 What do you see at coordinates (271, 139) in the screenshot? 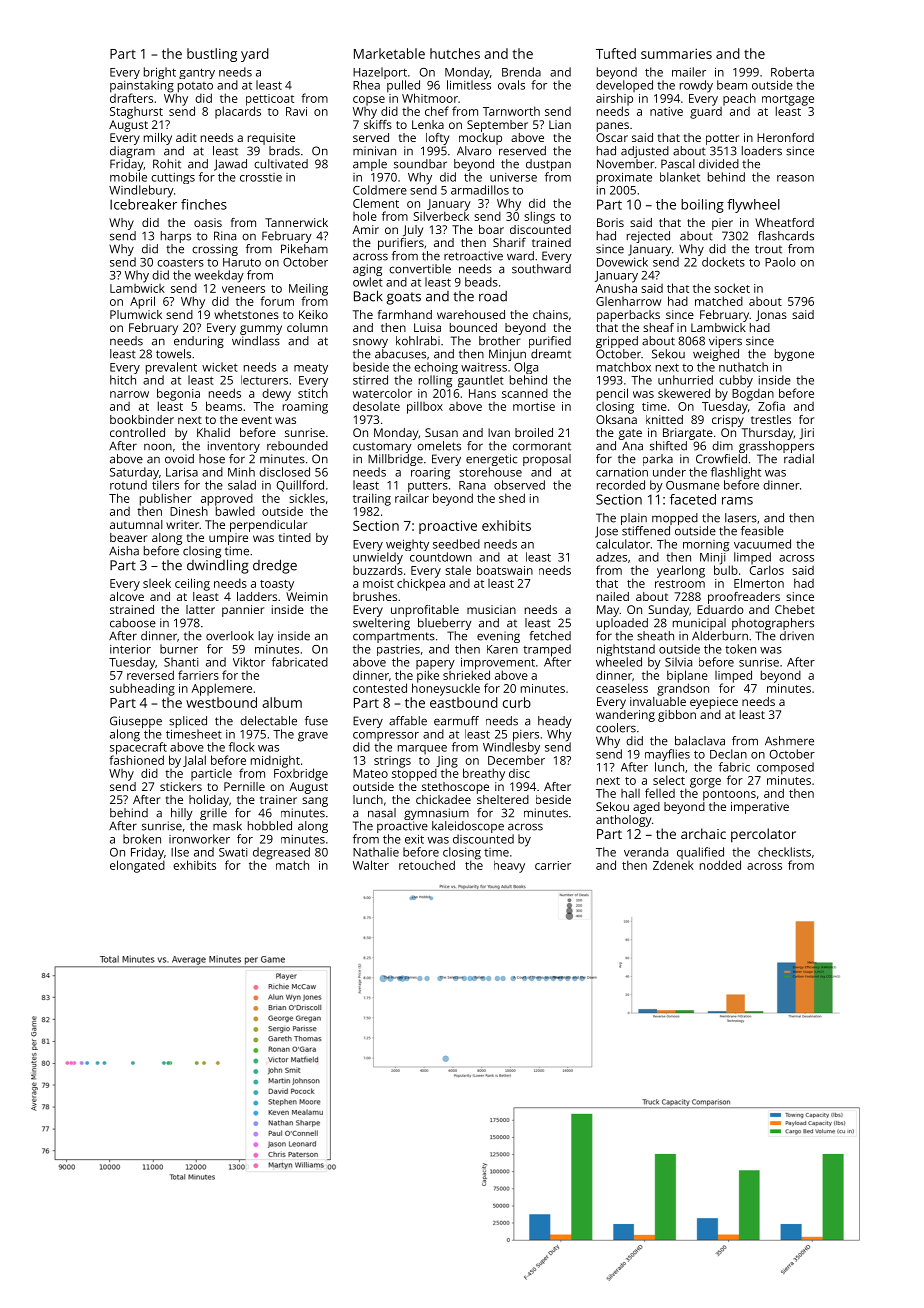
I see `requisite` at bounding box center [271, 139].
